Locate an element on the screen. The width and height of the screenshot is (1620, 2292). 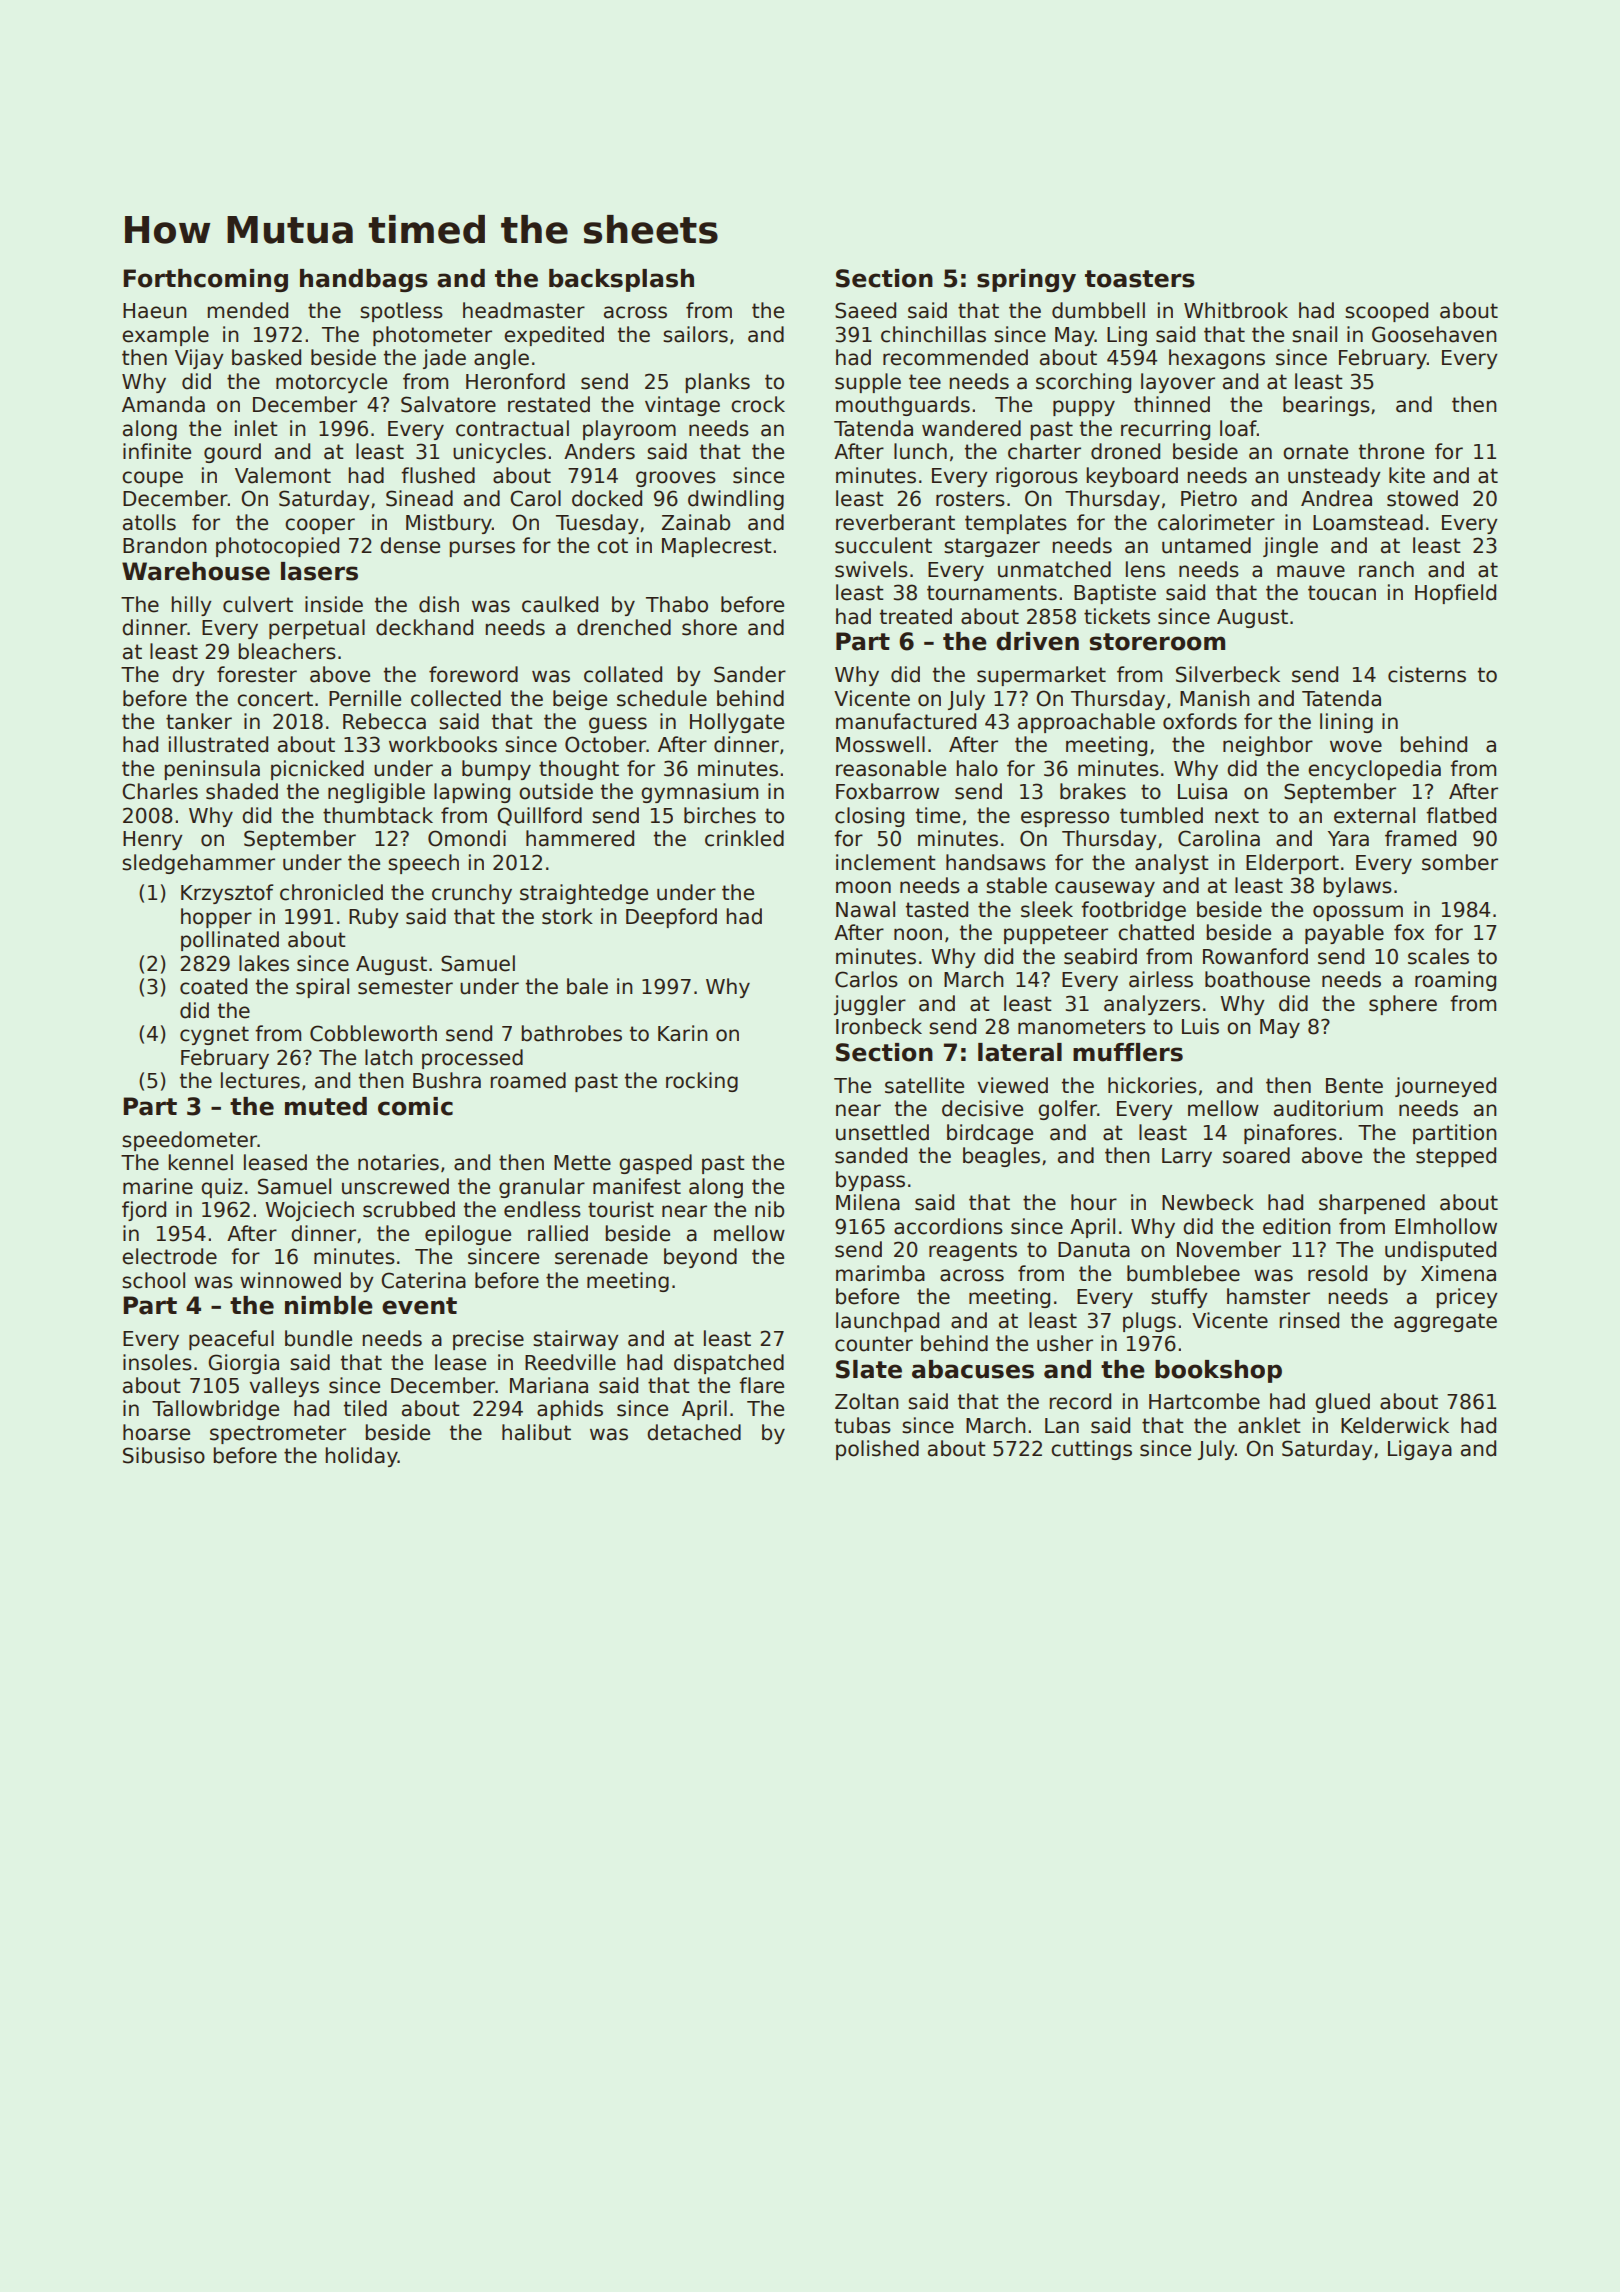
Saeed is located at coordinates (865, 310).
